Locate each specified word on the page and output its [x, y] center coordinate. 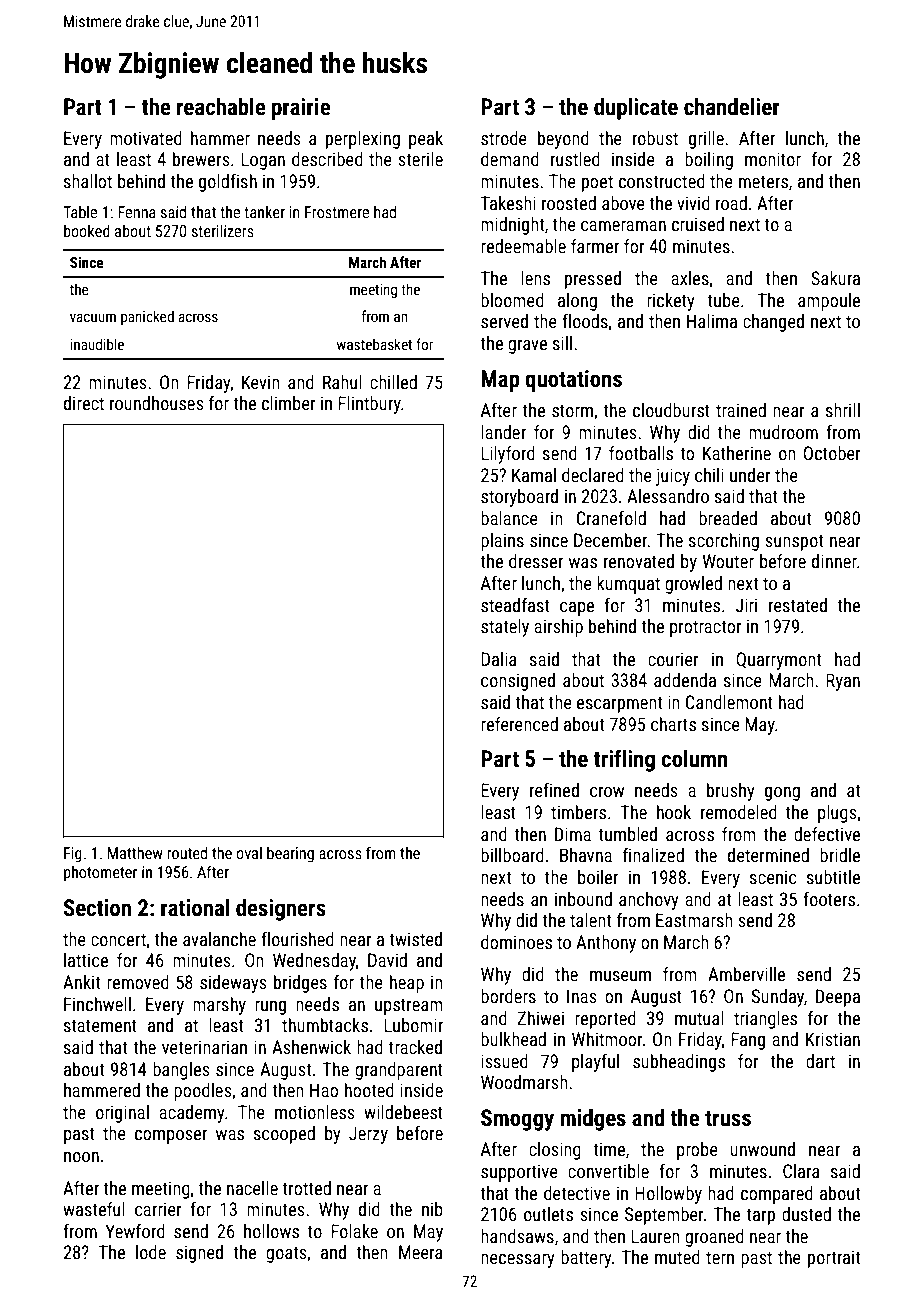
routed [187, 852]
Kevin [260, 382]
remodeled [739, 812]
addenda [685, 680]
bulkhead [513, 1039]
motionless [315, 1112]
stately [505, 628]
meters [763, 182]
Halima [712, 321]
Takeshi [508, 203]
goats [286, 1255]
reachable [221, 107]
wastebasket [374, 344]
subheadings [679, 1063]
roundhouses [157, 403]
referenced [519, 724]
